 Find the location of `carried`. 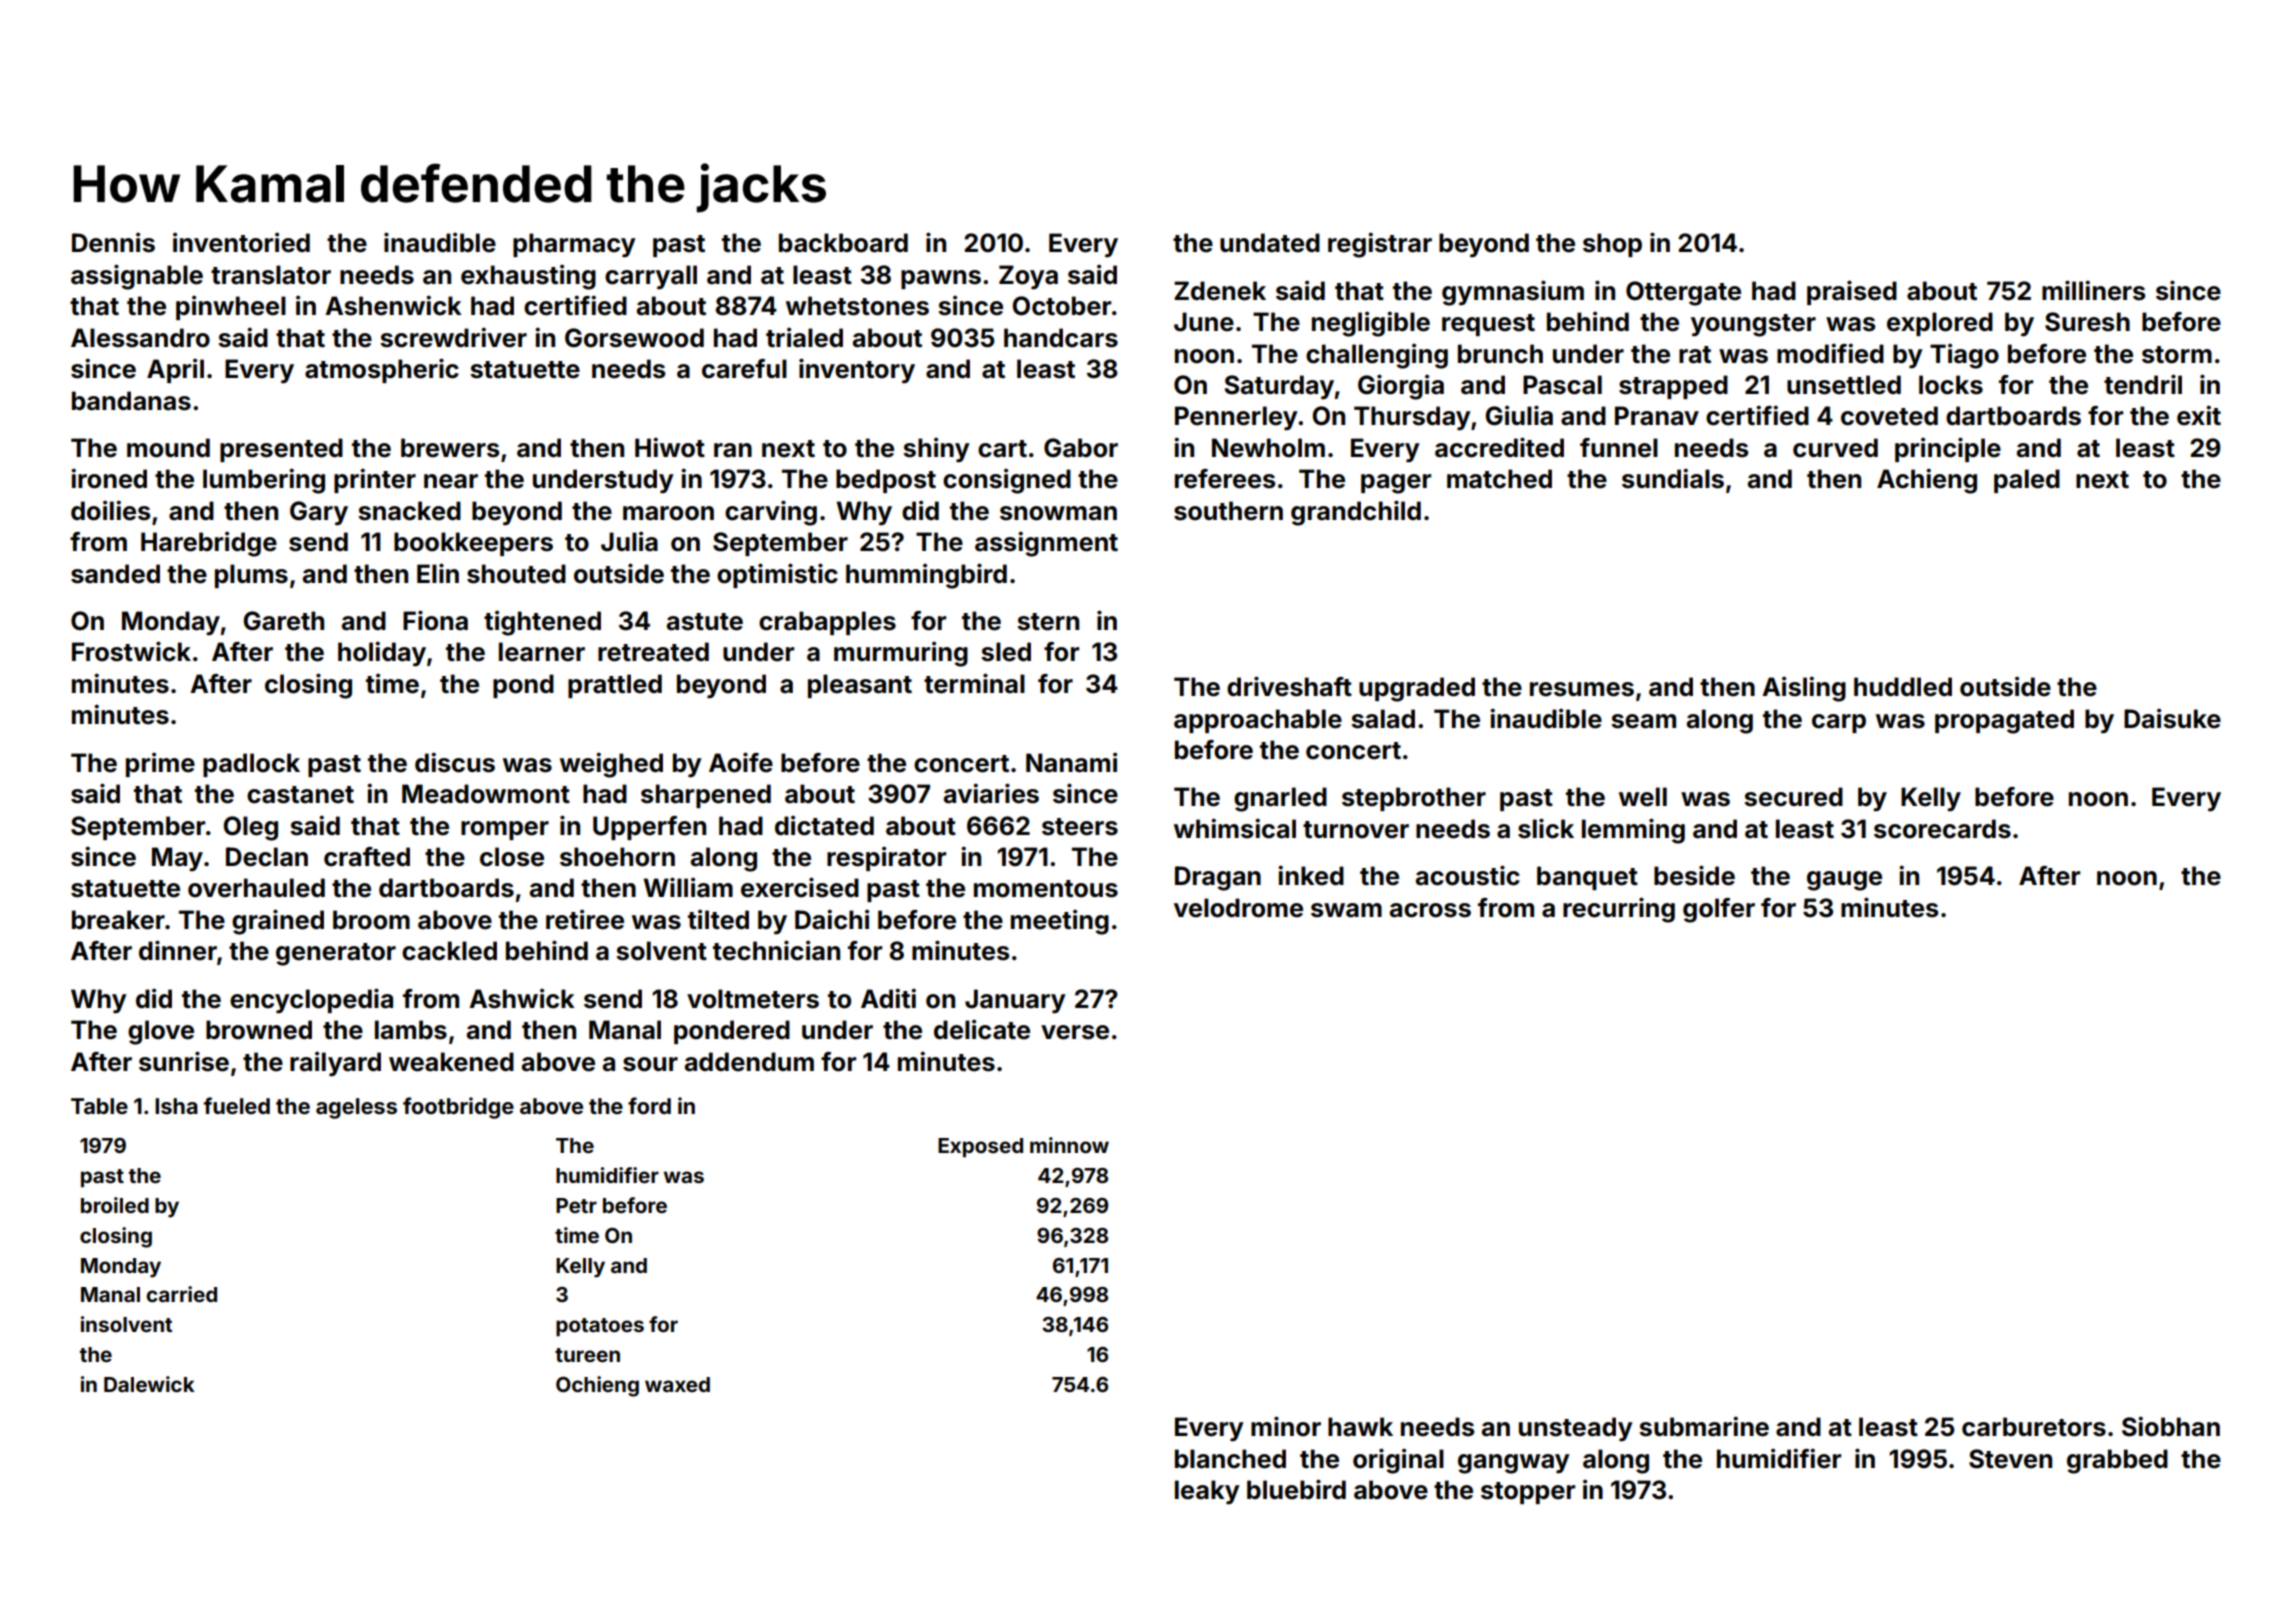

carried is located at coordinates (181, 1294).
